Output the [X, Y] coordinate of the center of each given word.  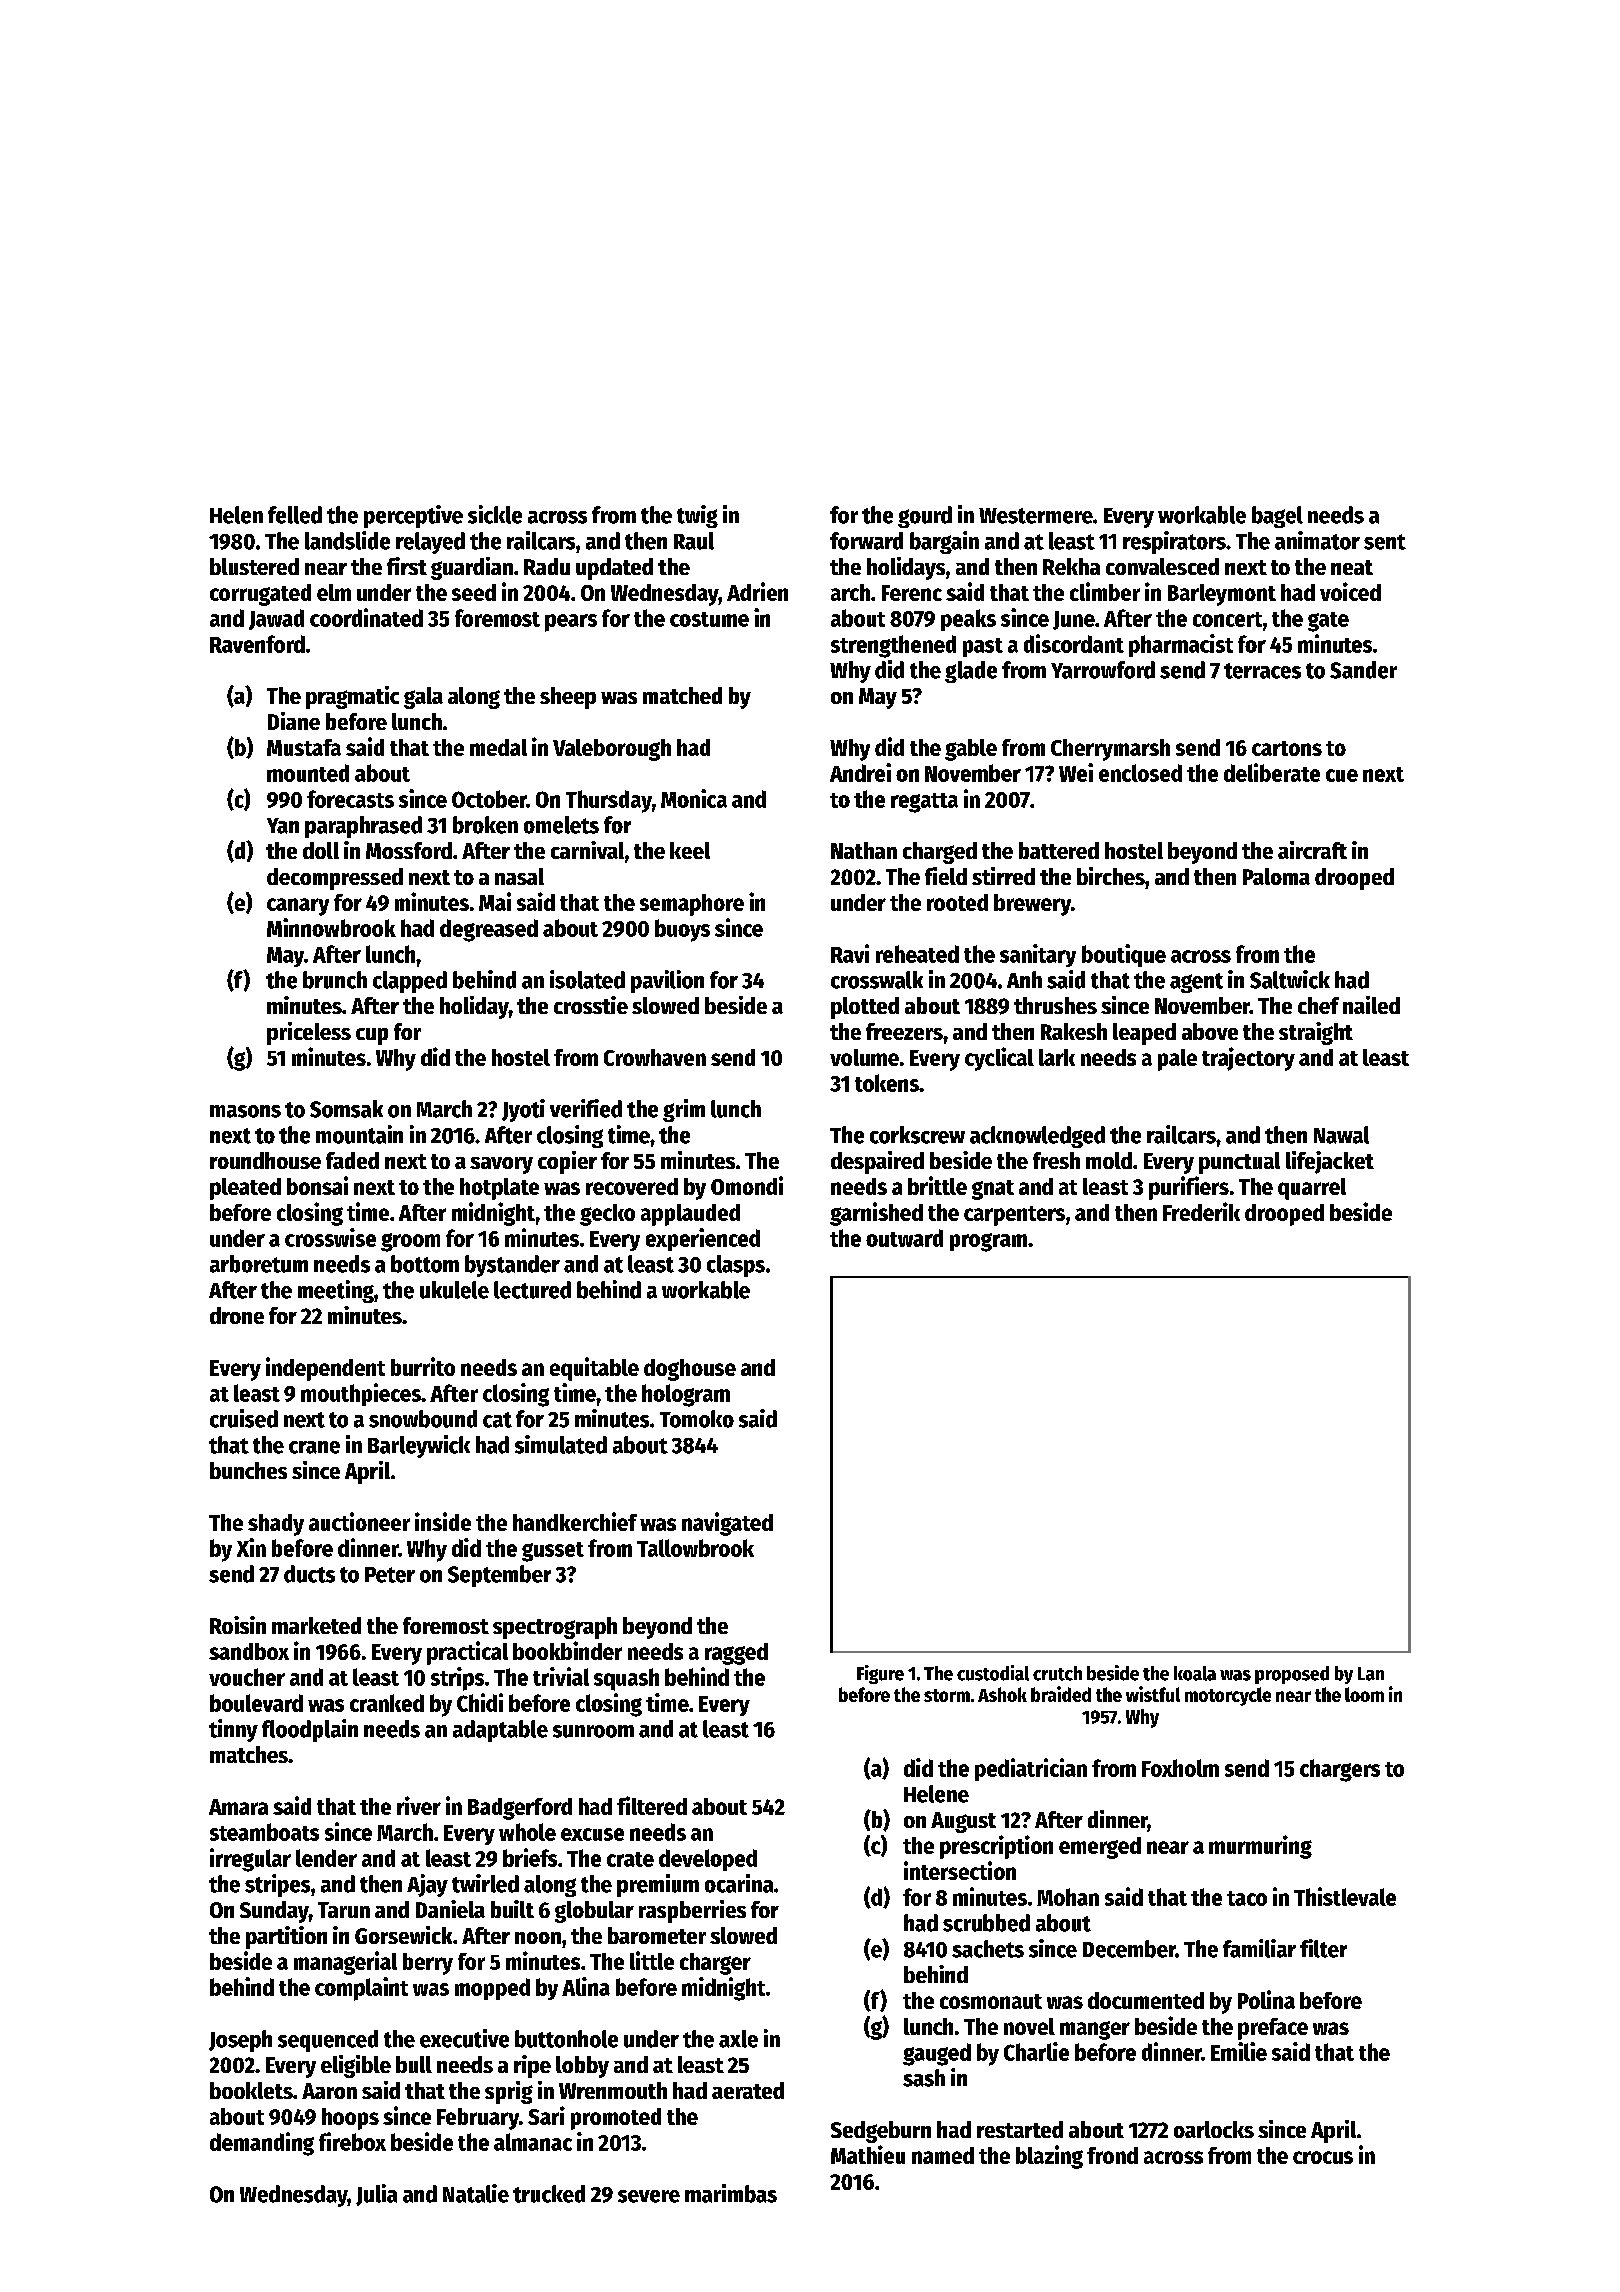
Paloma [1276, 876]
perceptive [413, 516]
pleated [245, 1189]
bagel [1277, 517]
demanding [262, 2144]
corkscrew [917, 1135]
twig [697, 516]
